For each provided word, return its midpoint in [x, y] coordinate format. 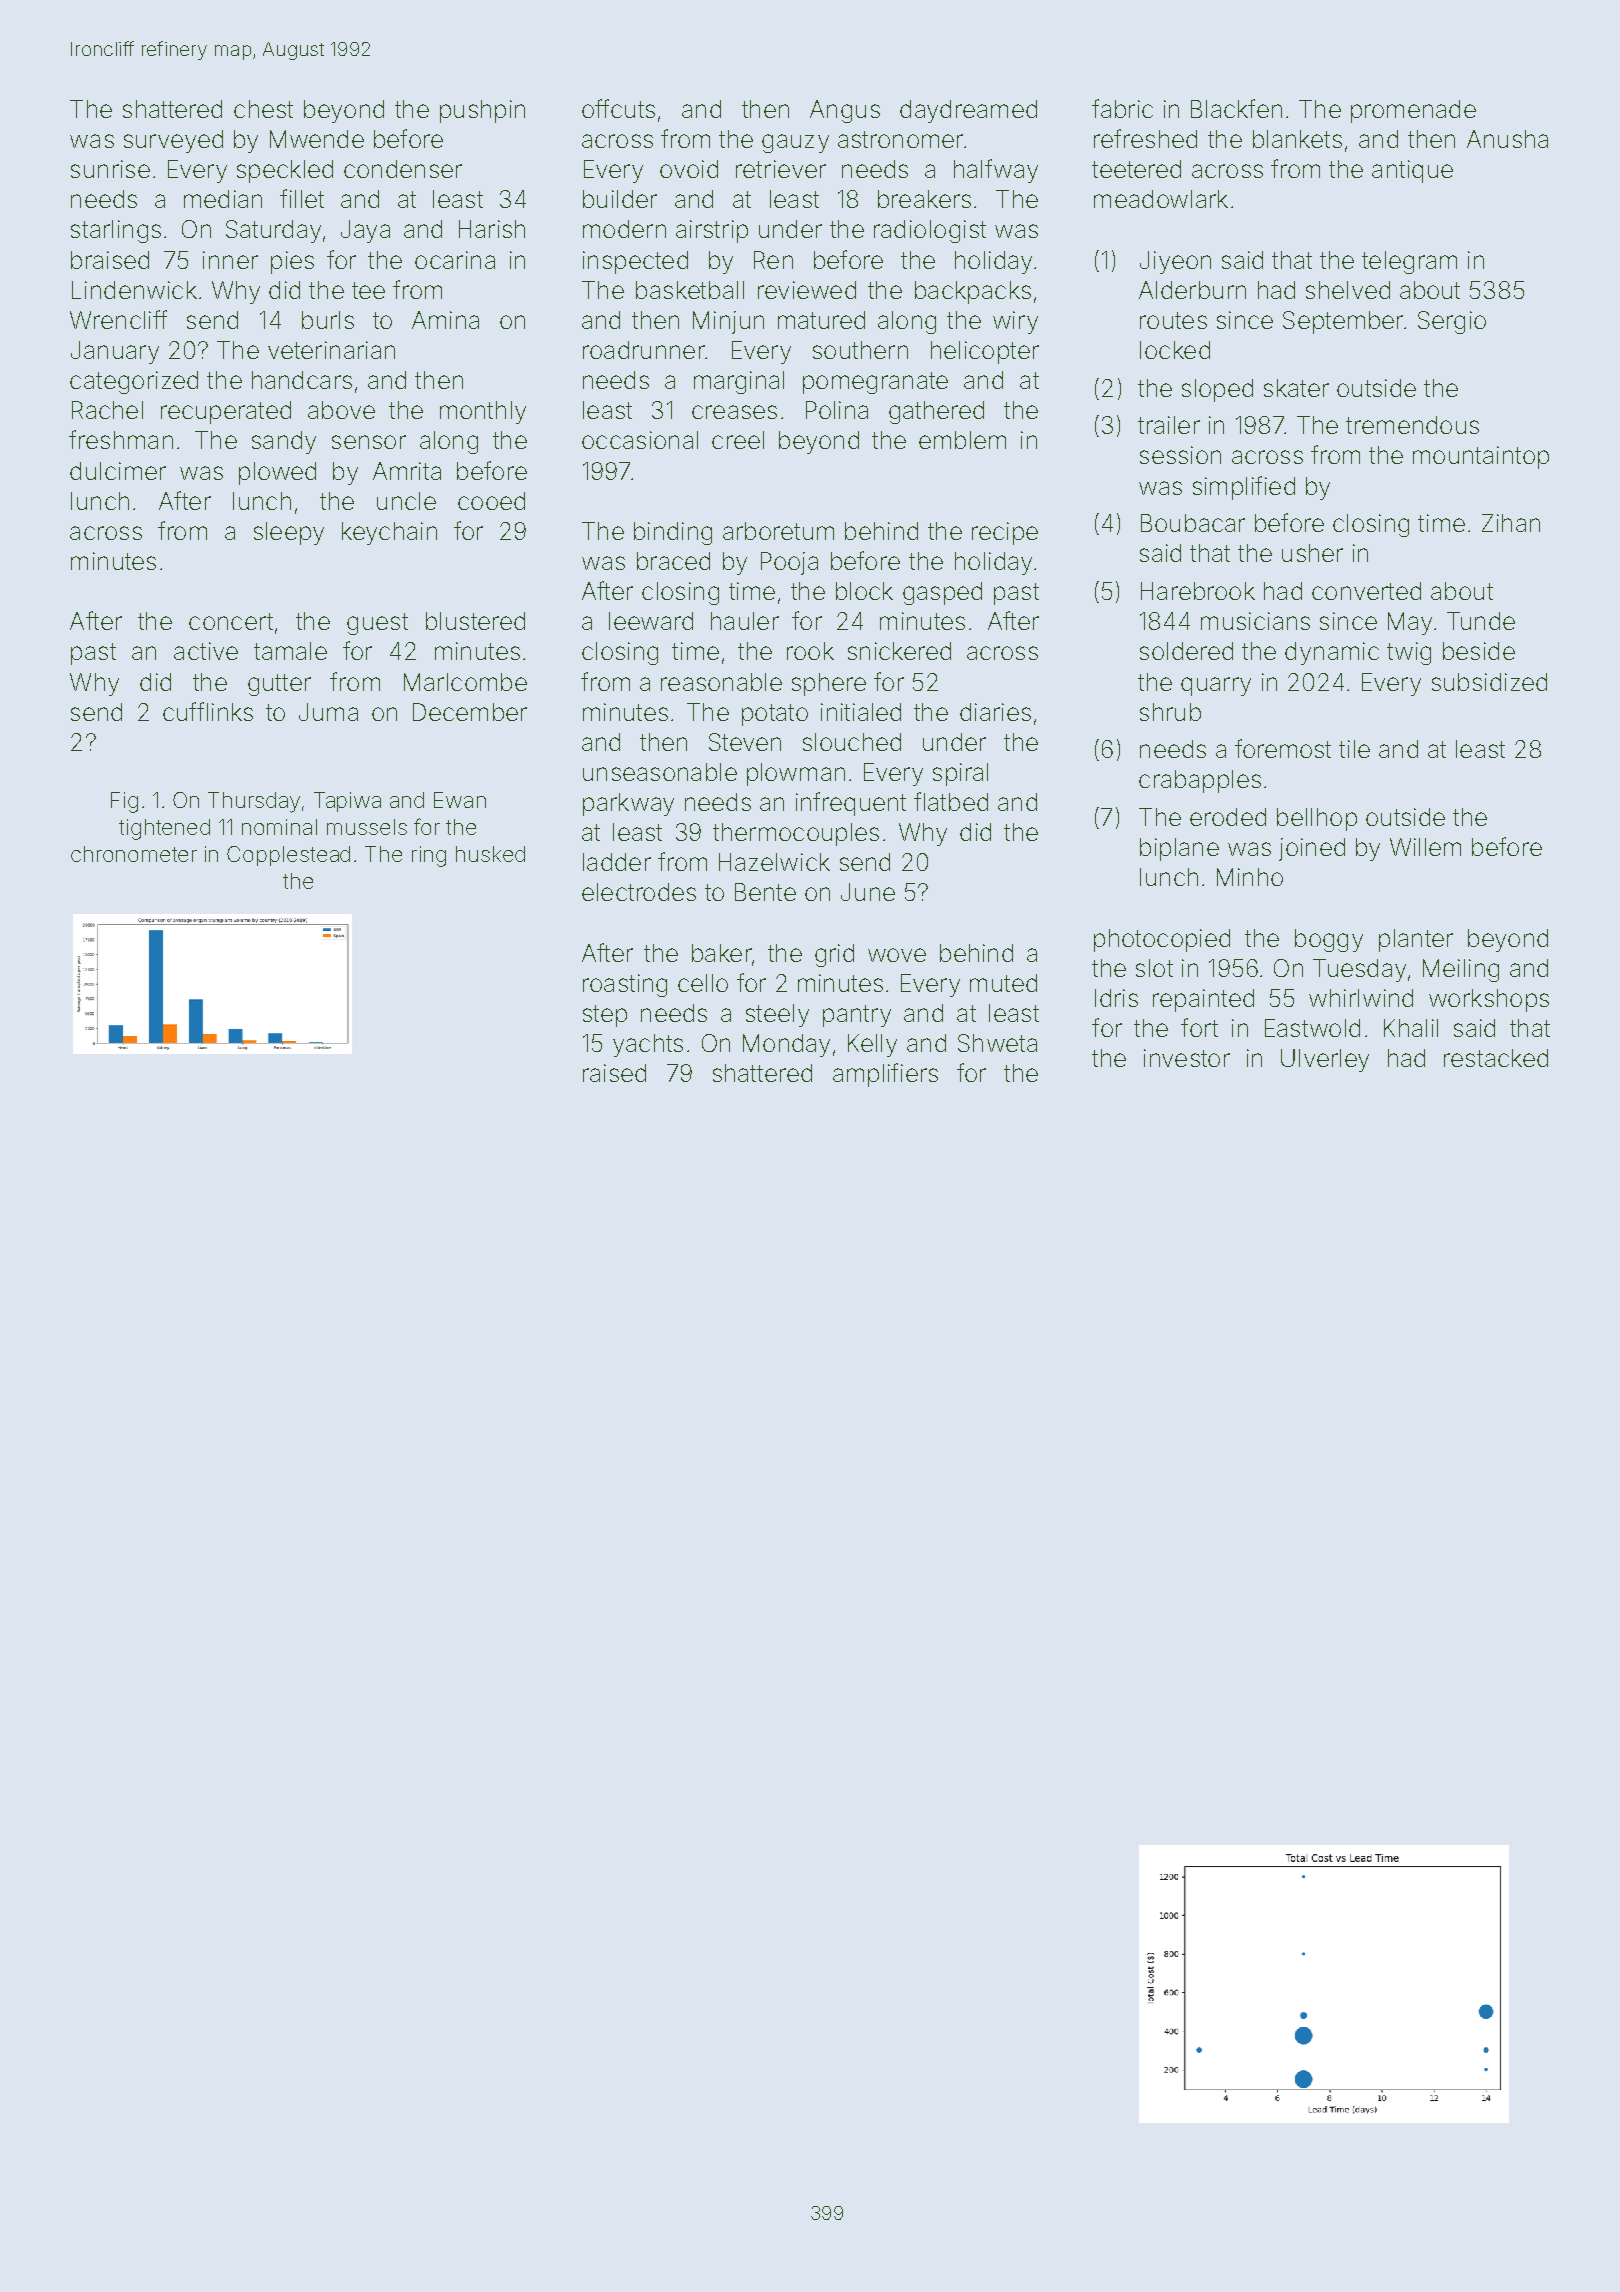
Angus [845, 111]
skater [1296, 388]
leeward [651, 621]
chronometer [134, 854]
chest [263, 109]
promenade [1413, 111]
